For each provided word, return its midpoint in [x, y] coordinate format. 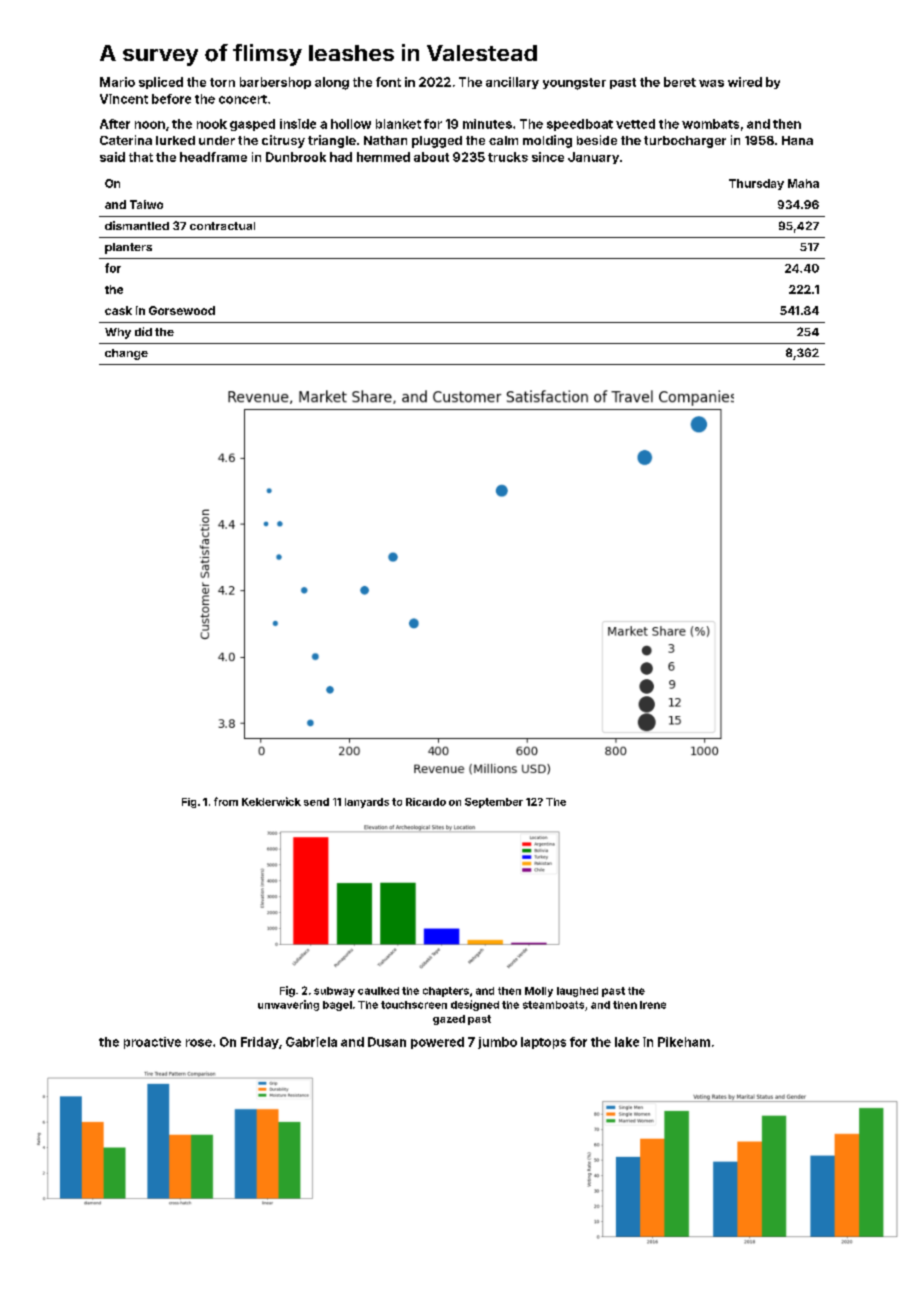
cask [118, 310]
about [431, 157]
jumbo [497, 1043]
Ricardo [426, 802]
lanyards [367, 803]
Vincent [124, 99]
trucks [508, 157]
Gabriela [311, 1042]
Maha [803, 183]
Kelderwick [271, 801]
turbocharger [685, 142]
